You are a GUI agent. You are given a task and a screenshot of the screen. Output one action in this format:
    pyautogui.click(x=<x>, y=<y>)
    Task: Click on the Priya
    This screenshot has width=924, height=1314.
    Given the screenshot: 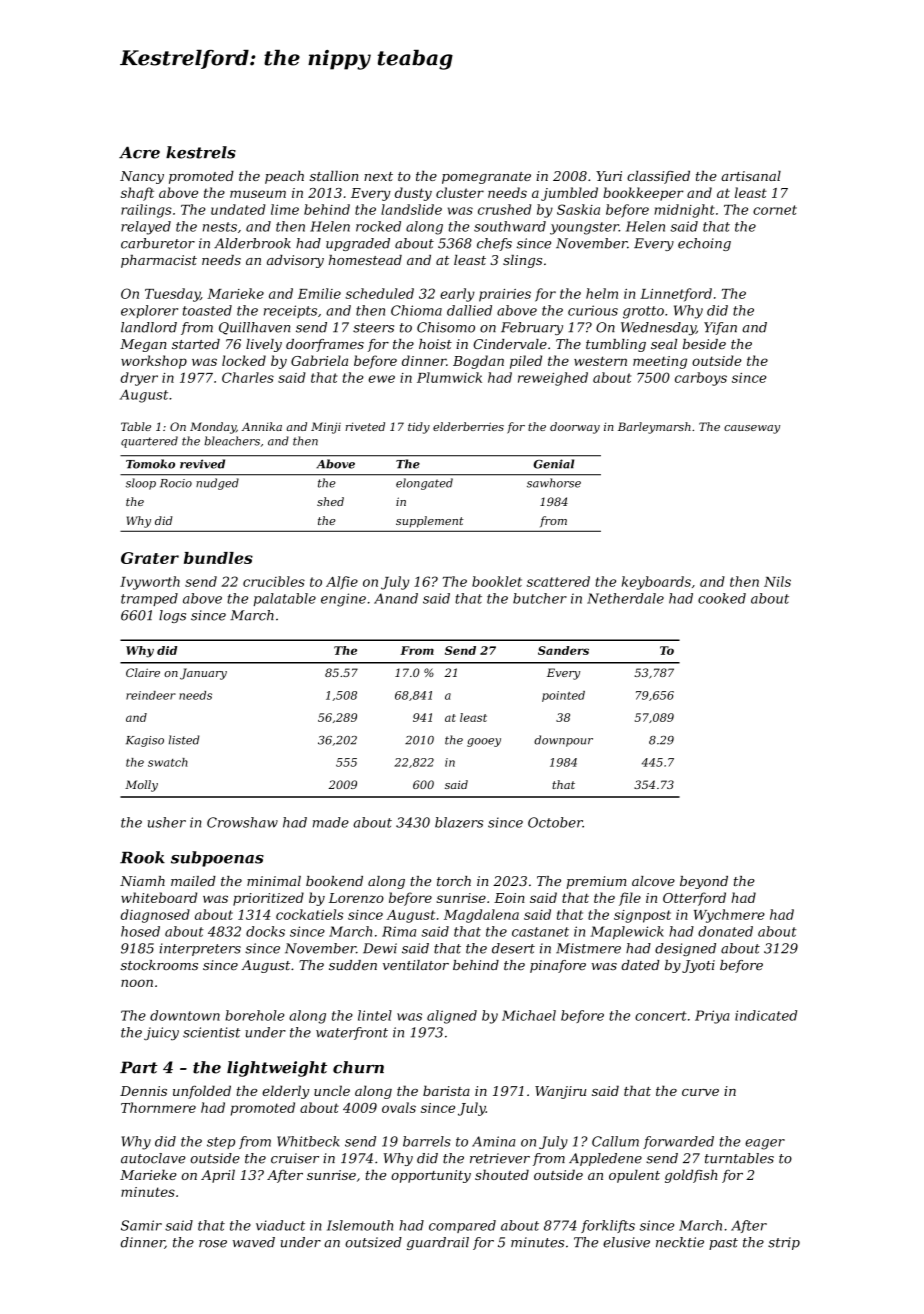 What is the action you would take?
    pyautogui.click(x=712, y=1017)
